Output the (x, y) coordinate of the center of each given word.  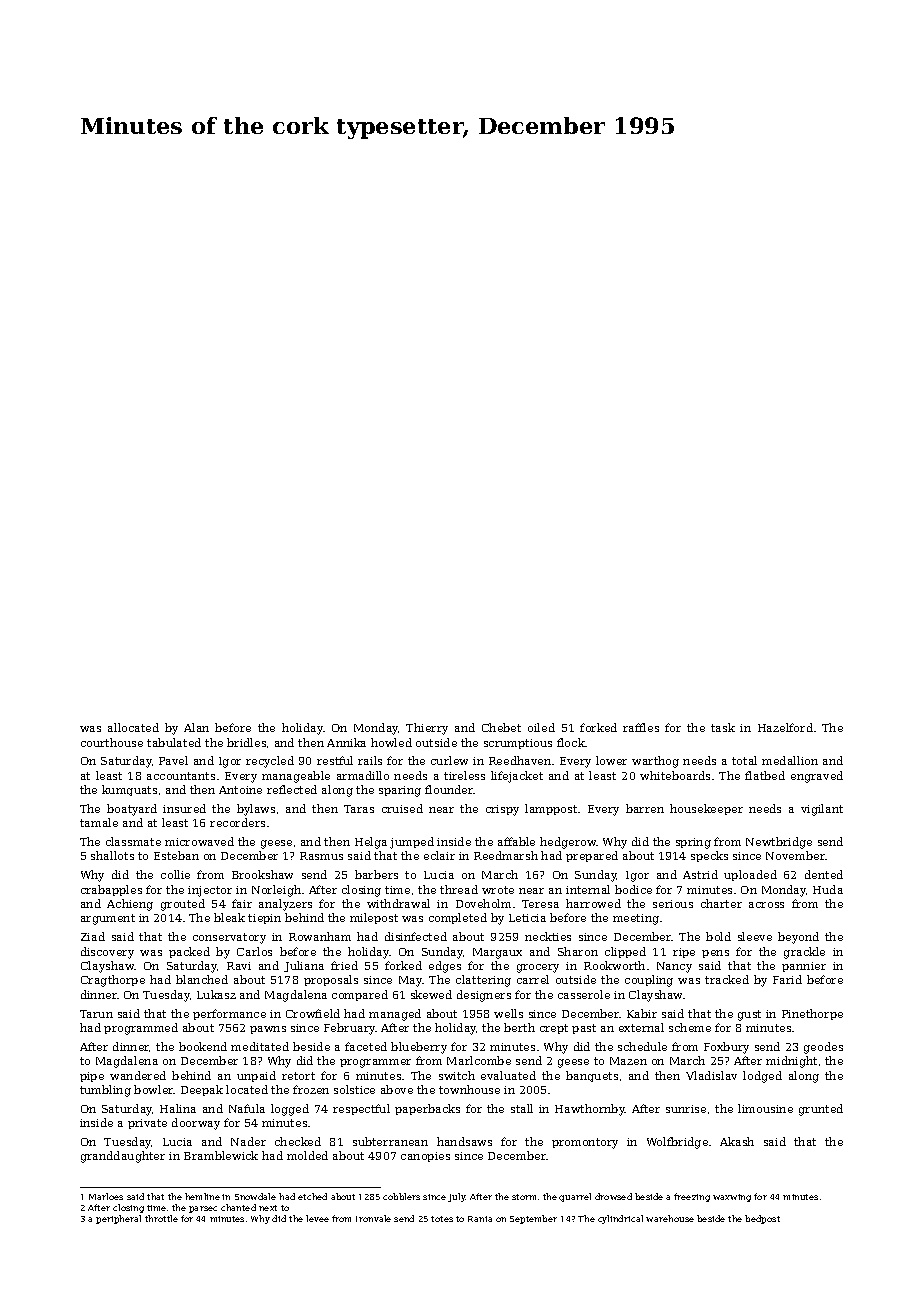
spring (693, 843)
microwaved (199, 841)
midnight (791, 1062)
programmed (141, 1029)
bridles (246, 742)
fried (344, 965)
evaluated (508, 1075)
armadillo (363, 775)
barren (645, 808)
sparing (400, 791)
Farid (787, 979)
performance (229, 1014)
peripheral (118, 1219)
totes (442, 1219)
